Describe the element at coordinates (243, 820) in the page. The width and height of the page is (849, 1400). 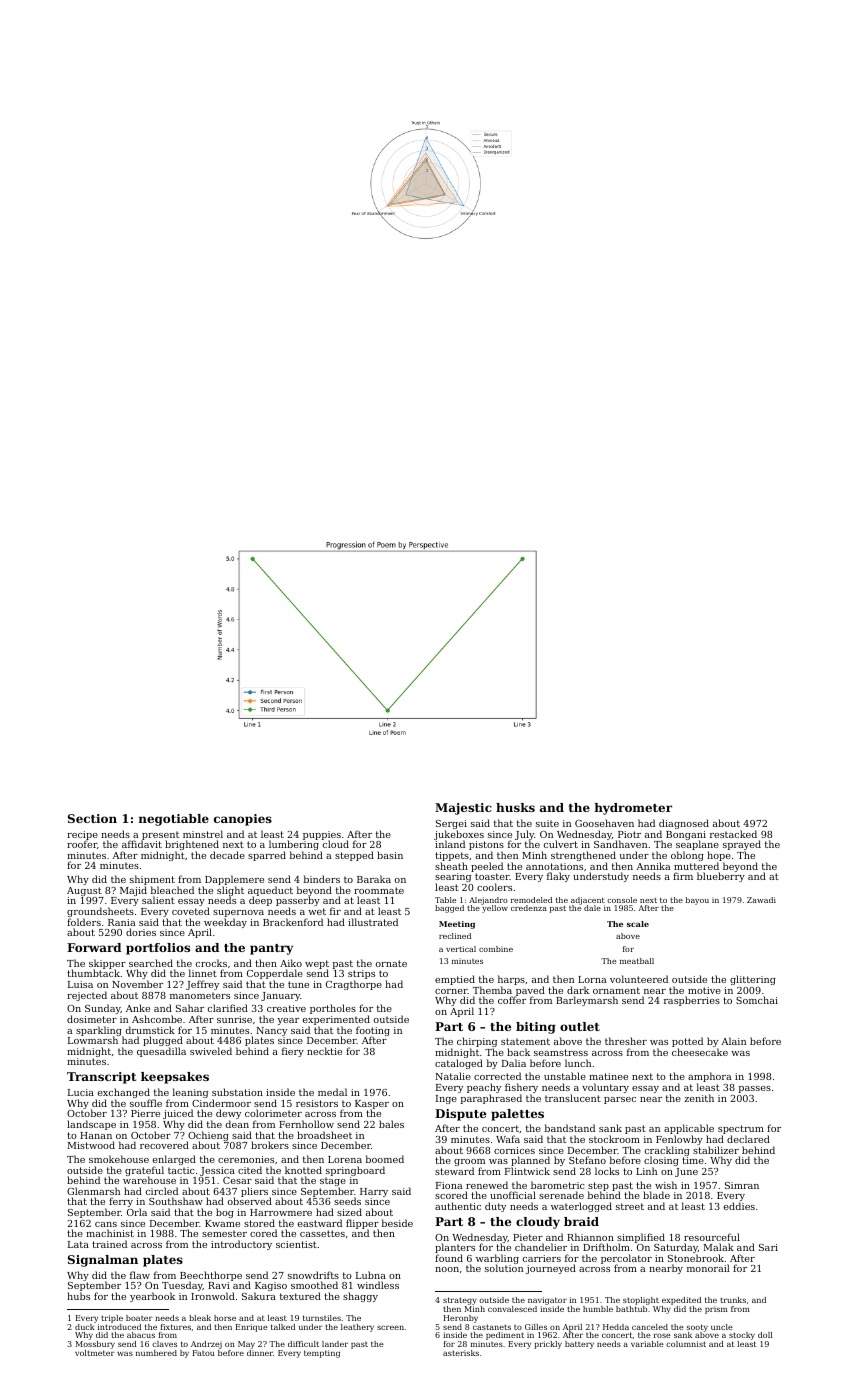
I see `canopies` at that location.
